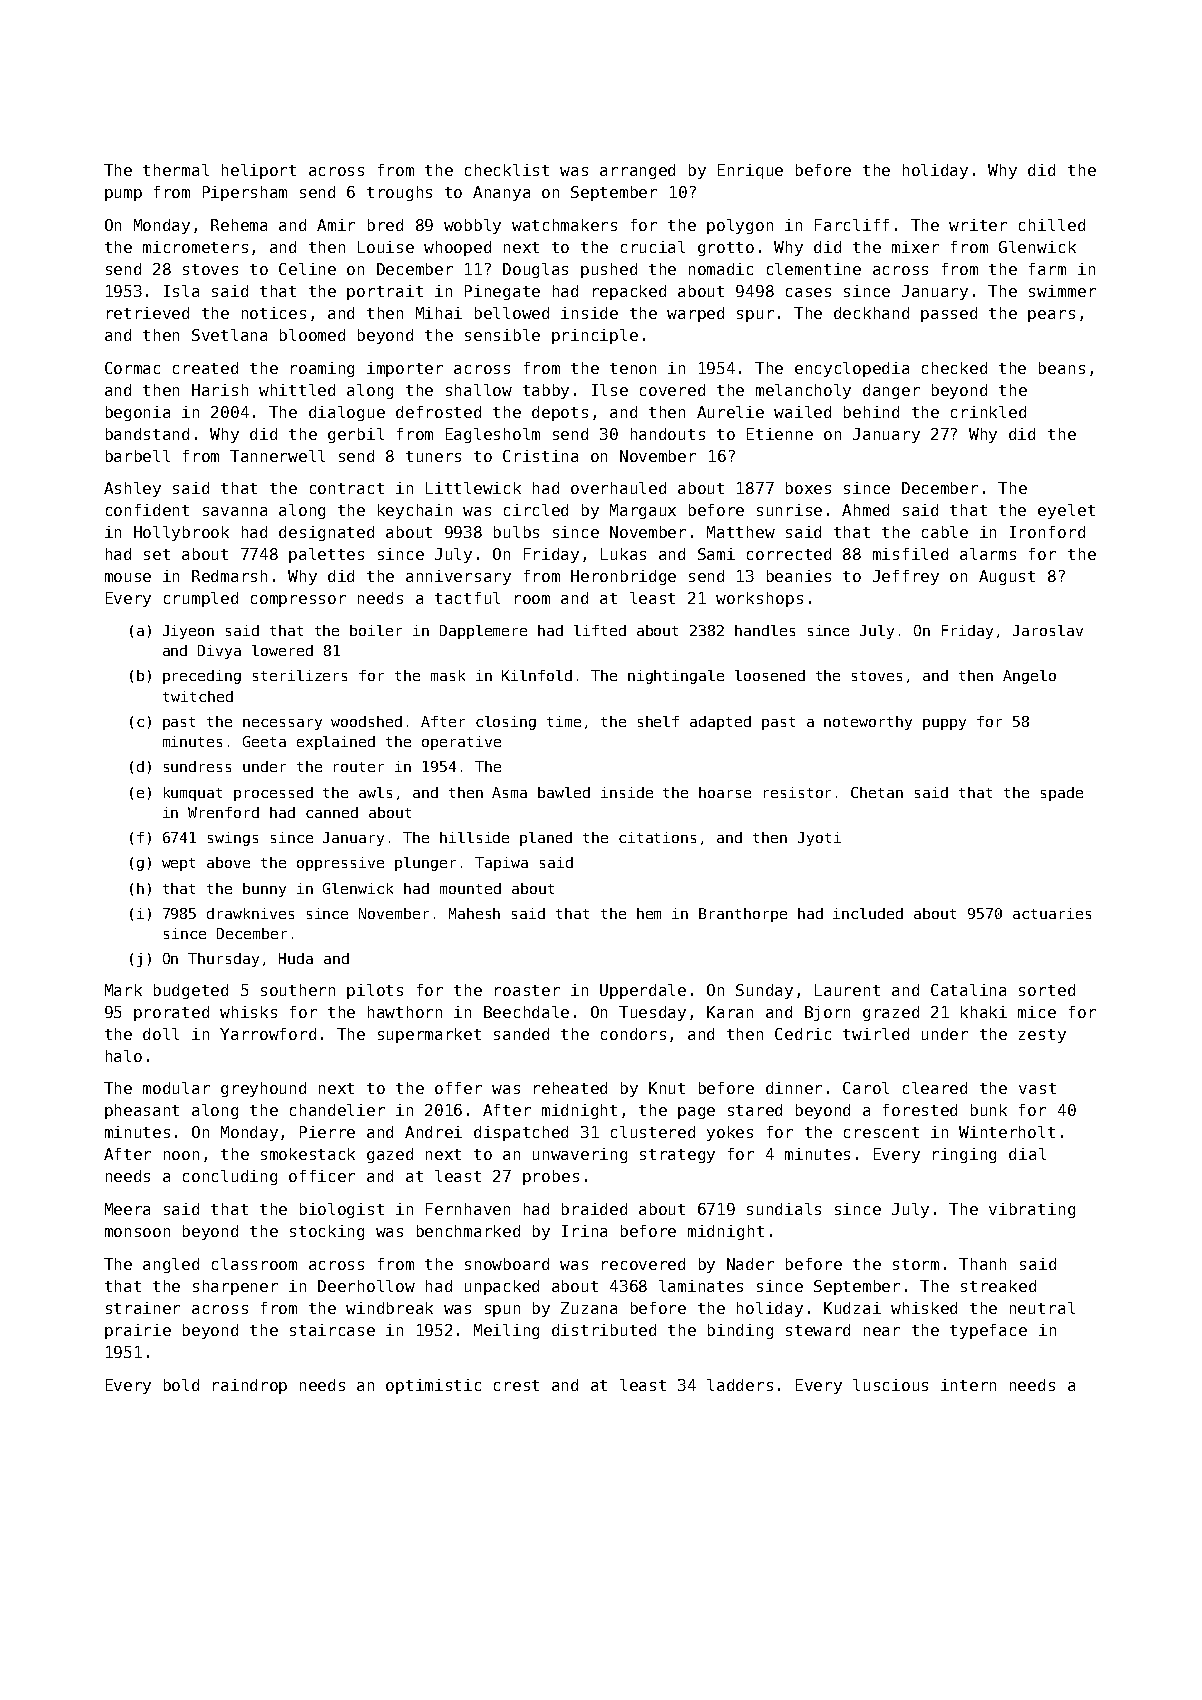 The height and width of the screenshot is (1700, 1202). Describe the element at coordinates (250, 1386) in the screenshot. I see `raindrop` at that location.
